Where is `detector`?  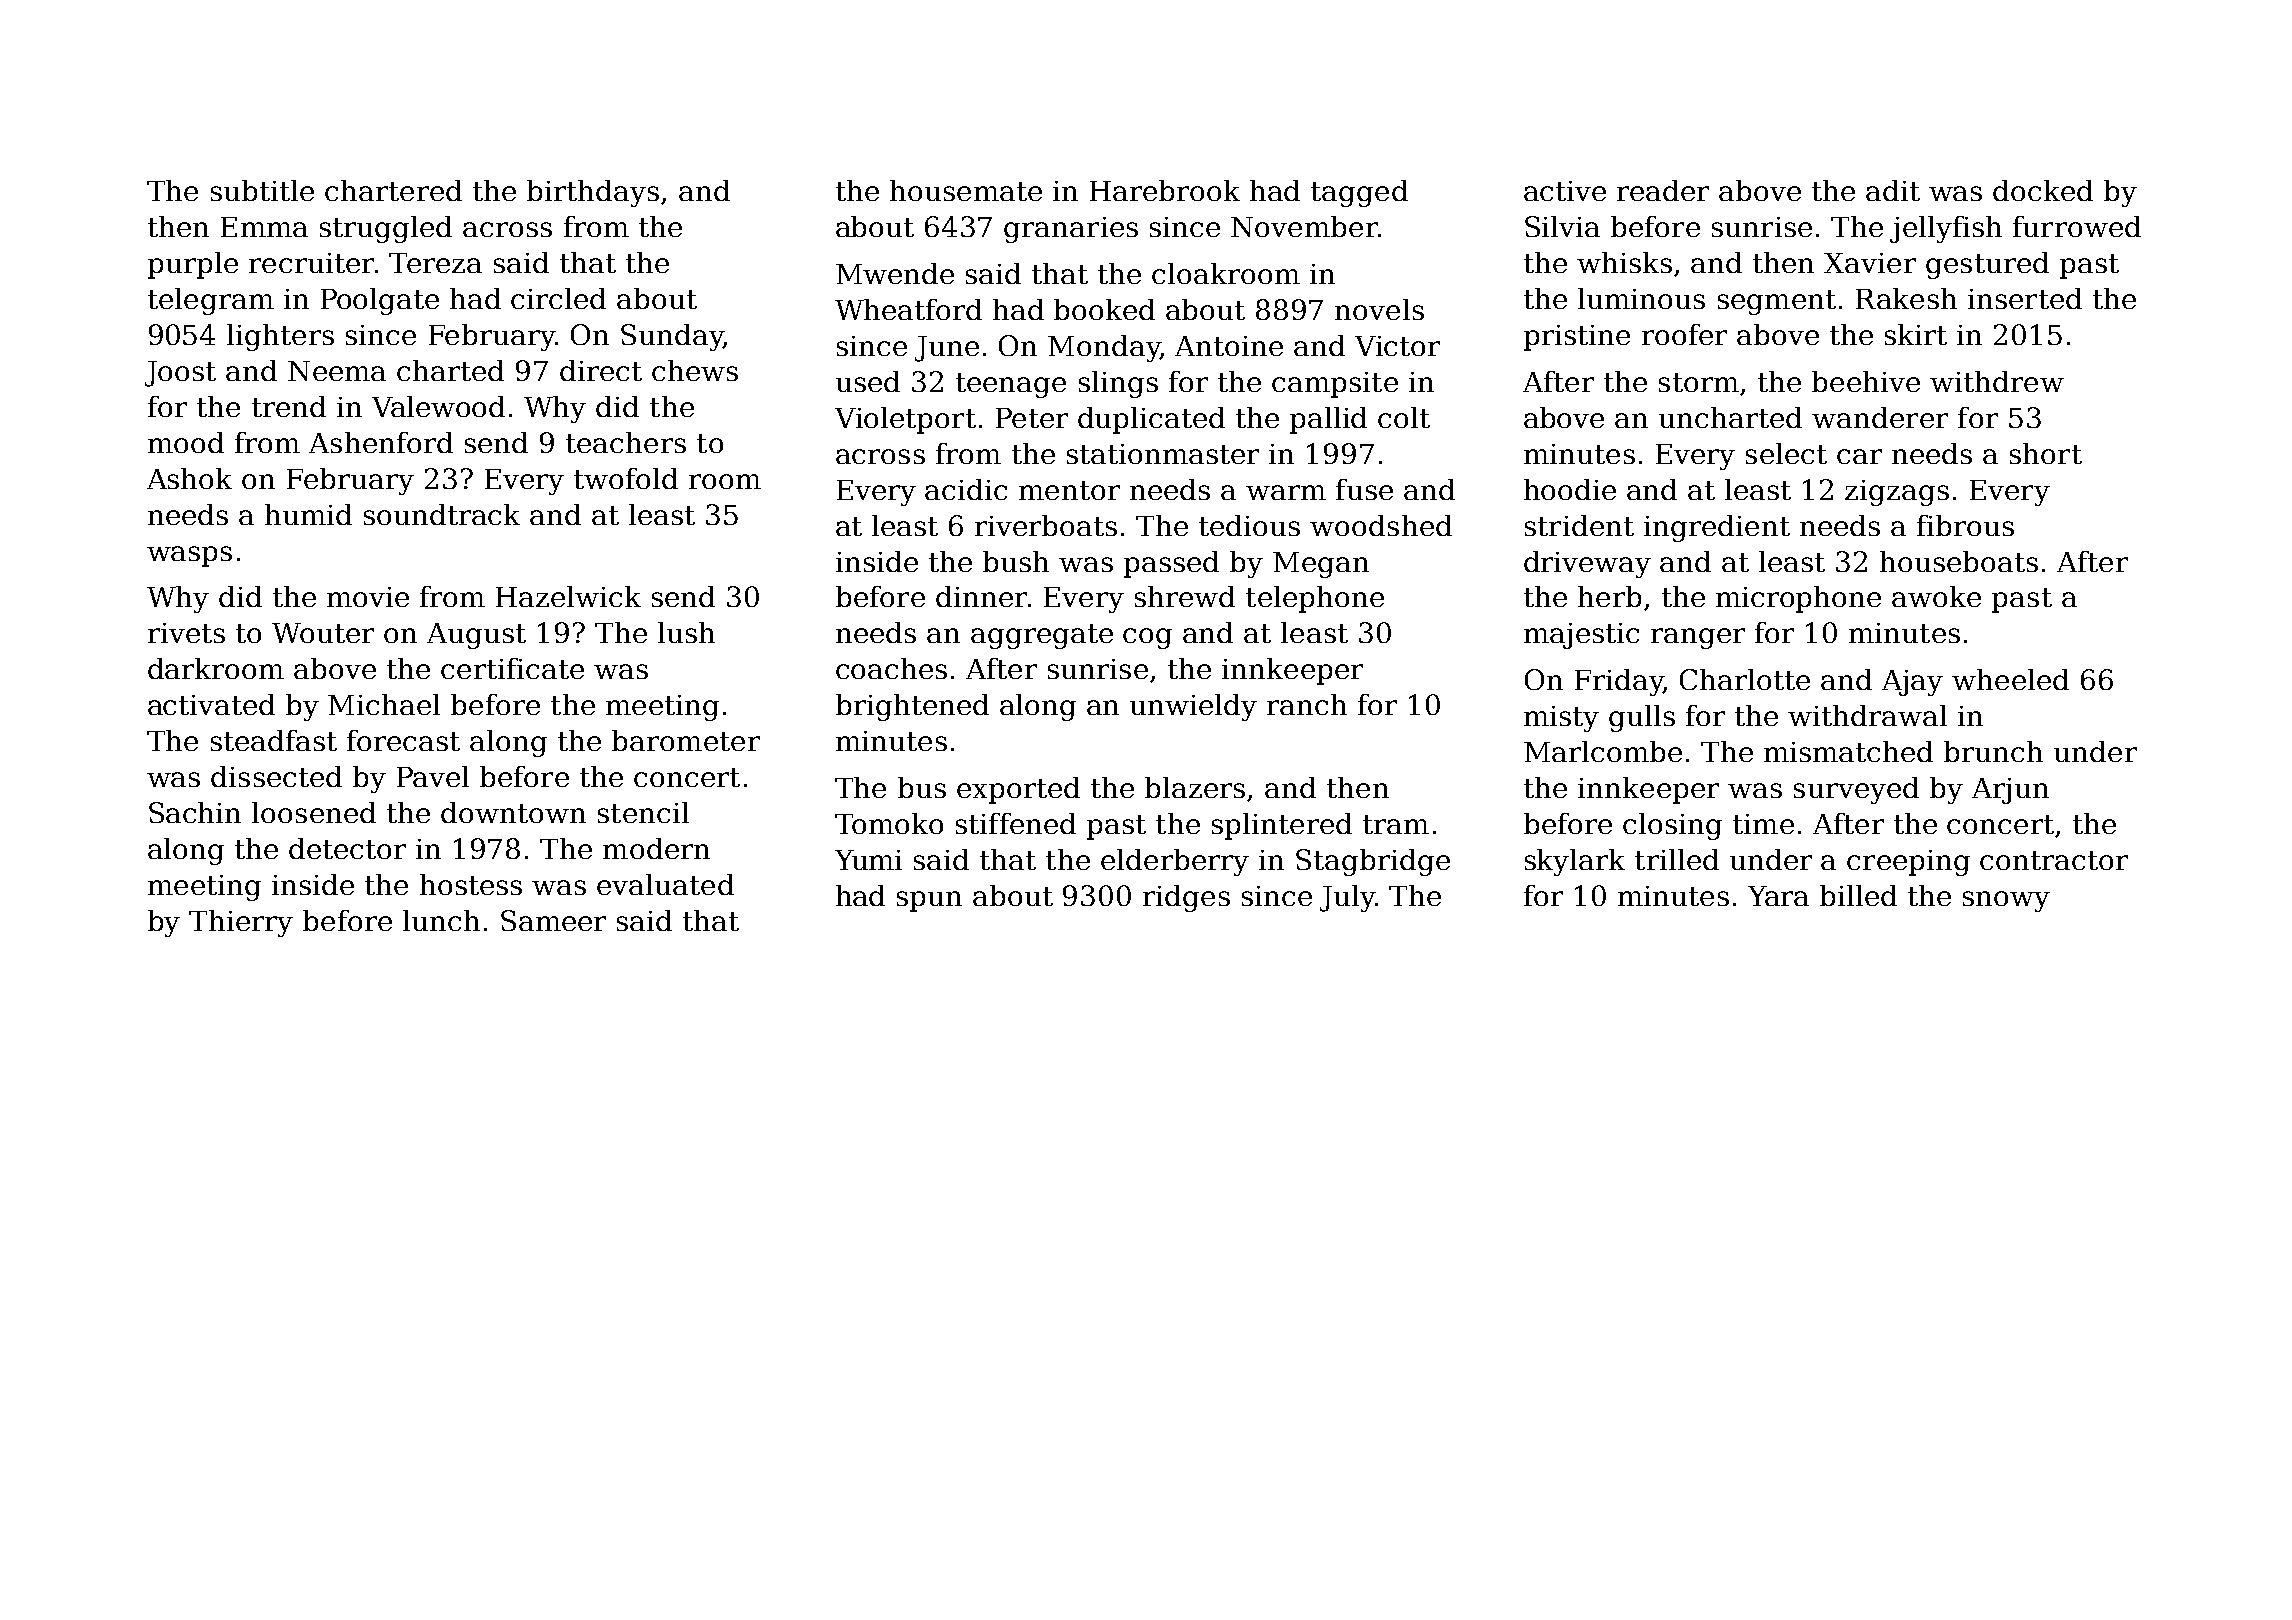 detector is located at coordinates (347, 848).
